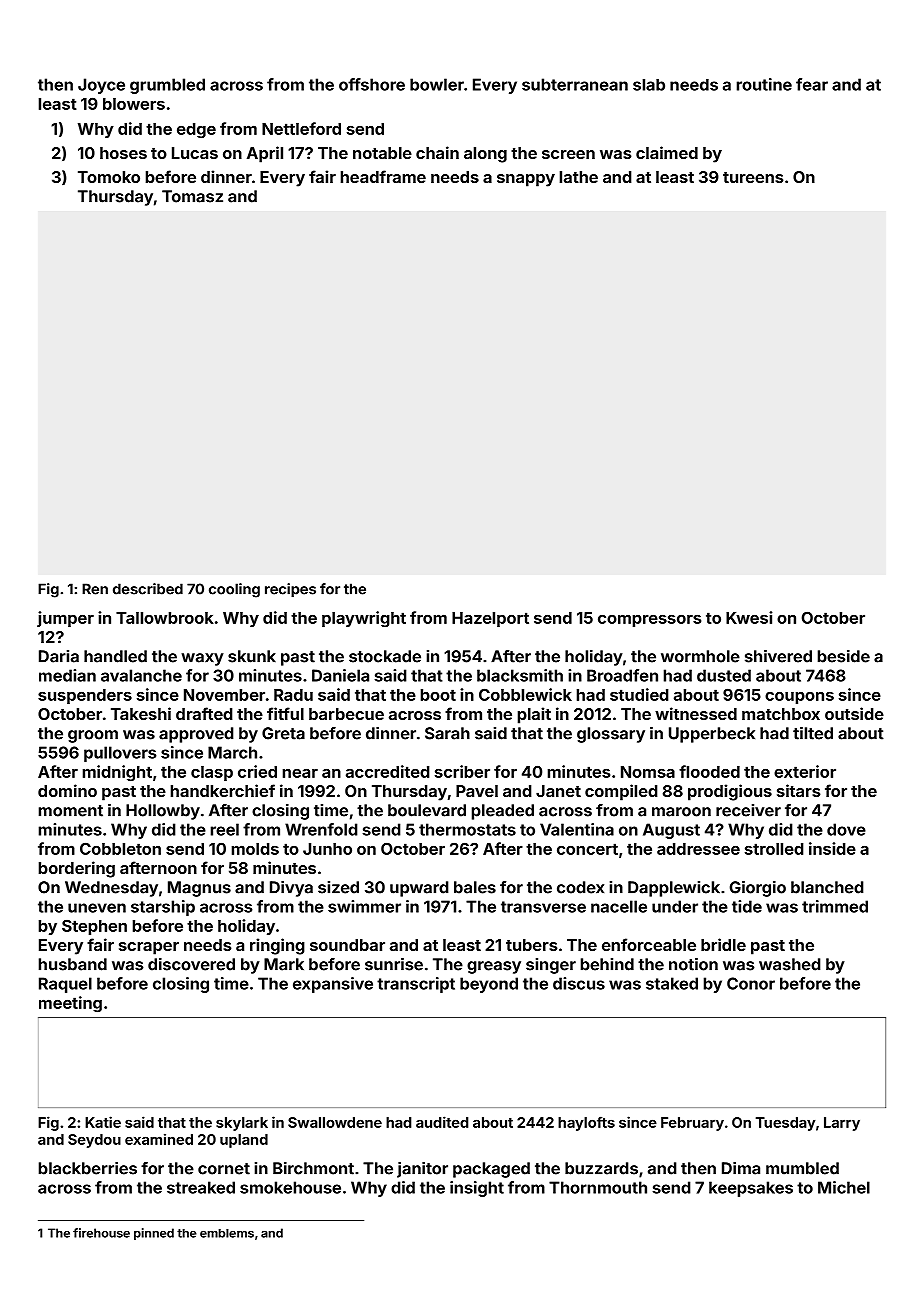  Describe the element at coordinates (749, 617) in the image. I see `Kwesi` at that location.
